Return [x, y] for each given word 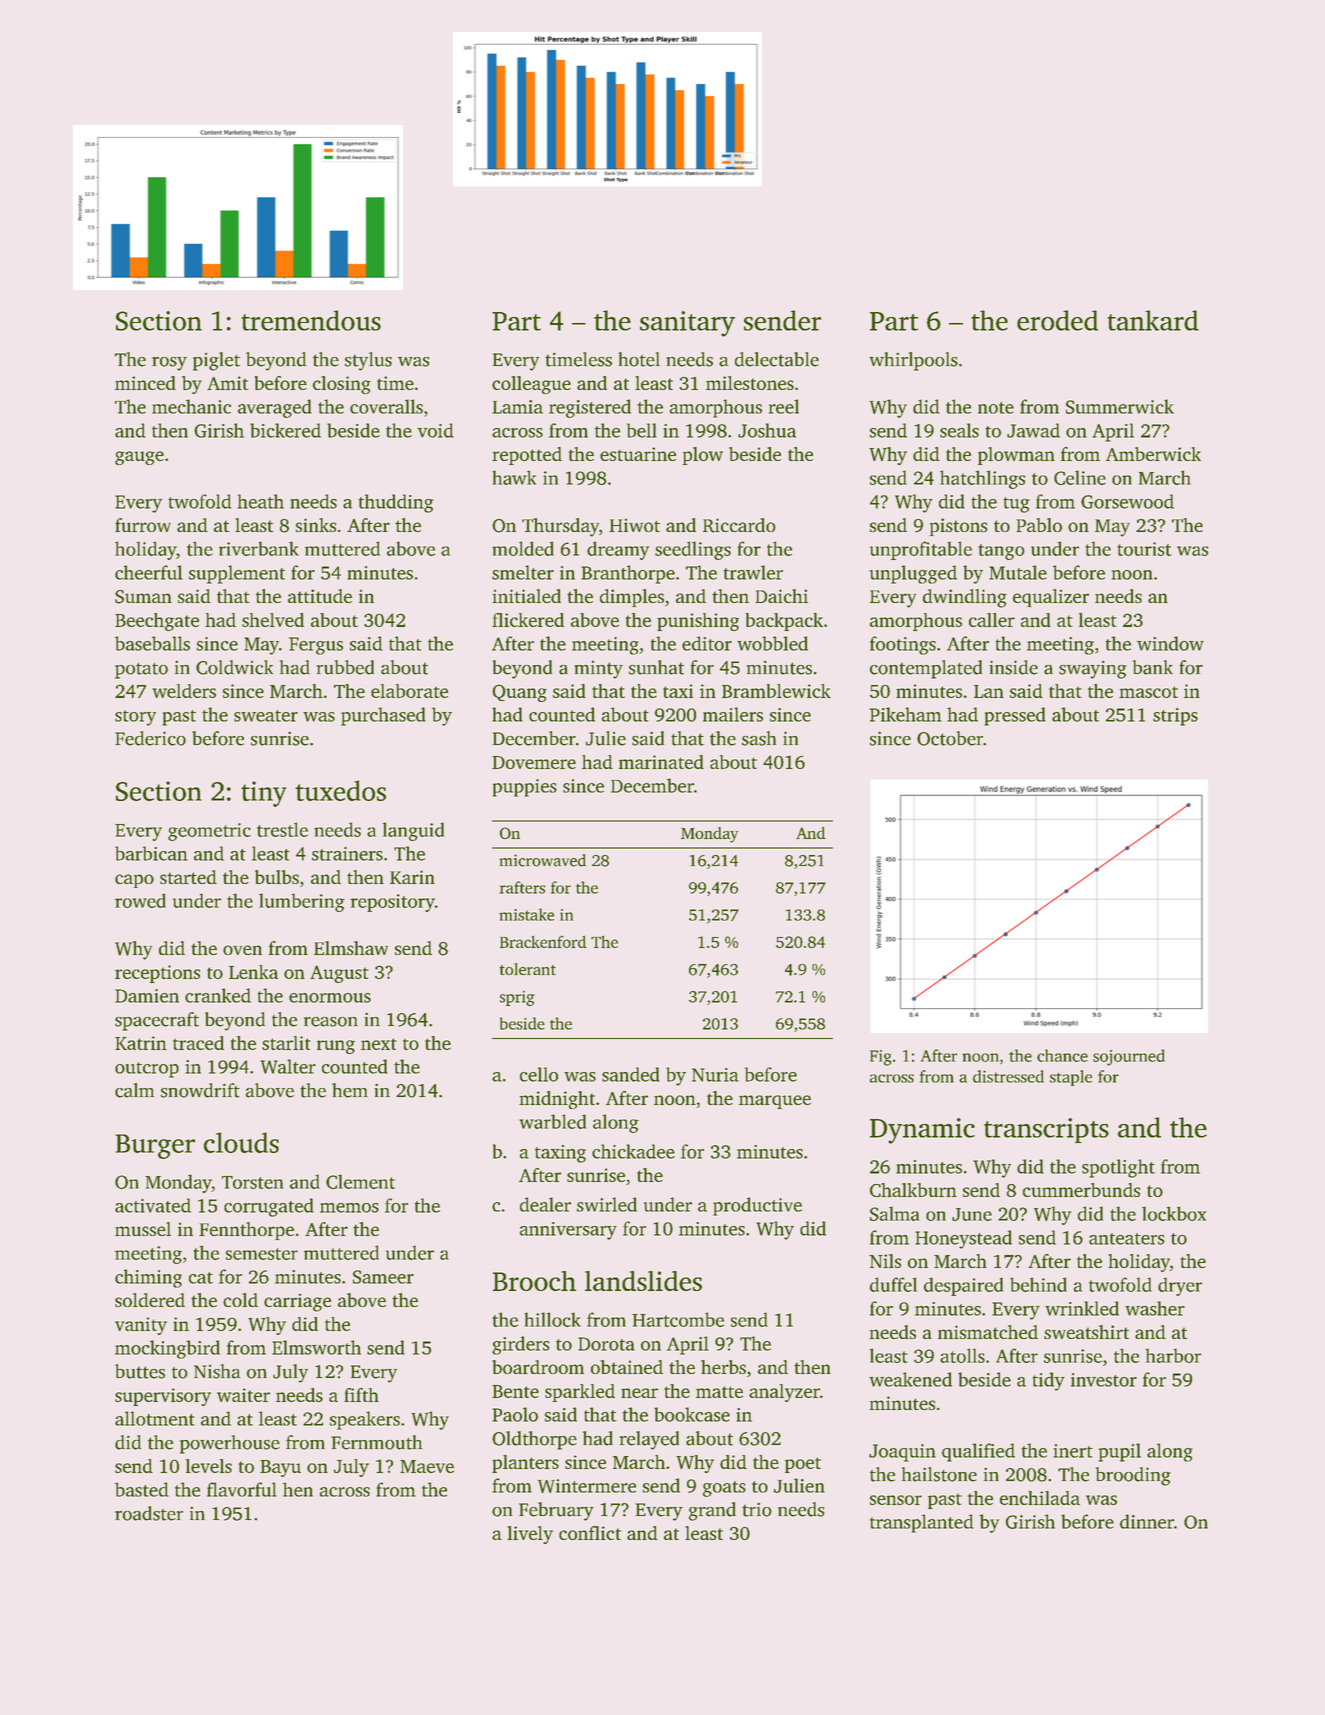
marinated [661, 762]
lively [530, 1535]
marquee [775, 1102]
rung [336, 1047]
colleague [531, 385]
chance [1062, 1055]
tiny [264, 794]
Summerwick [1120, 406]
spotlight [1118, 1168]
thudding [396, 503]
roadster [149, 1513]
